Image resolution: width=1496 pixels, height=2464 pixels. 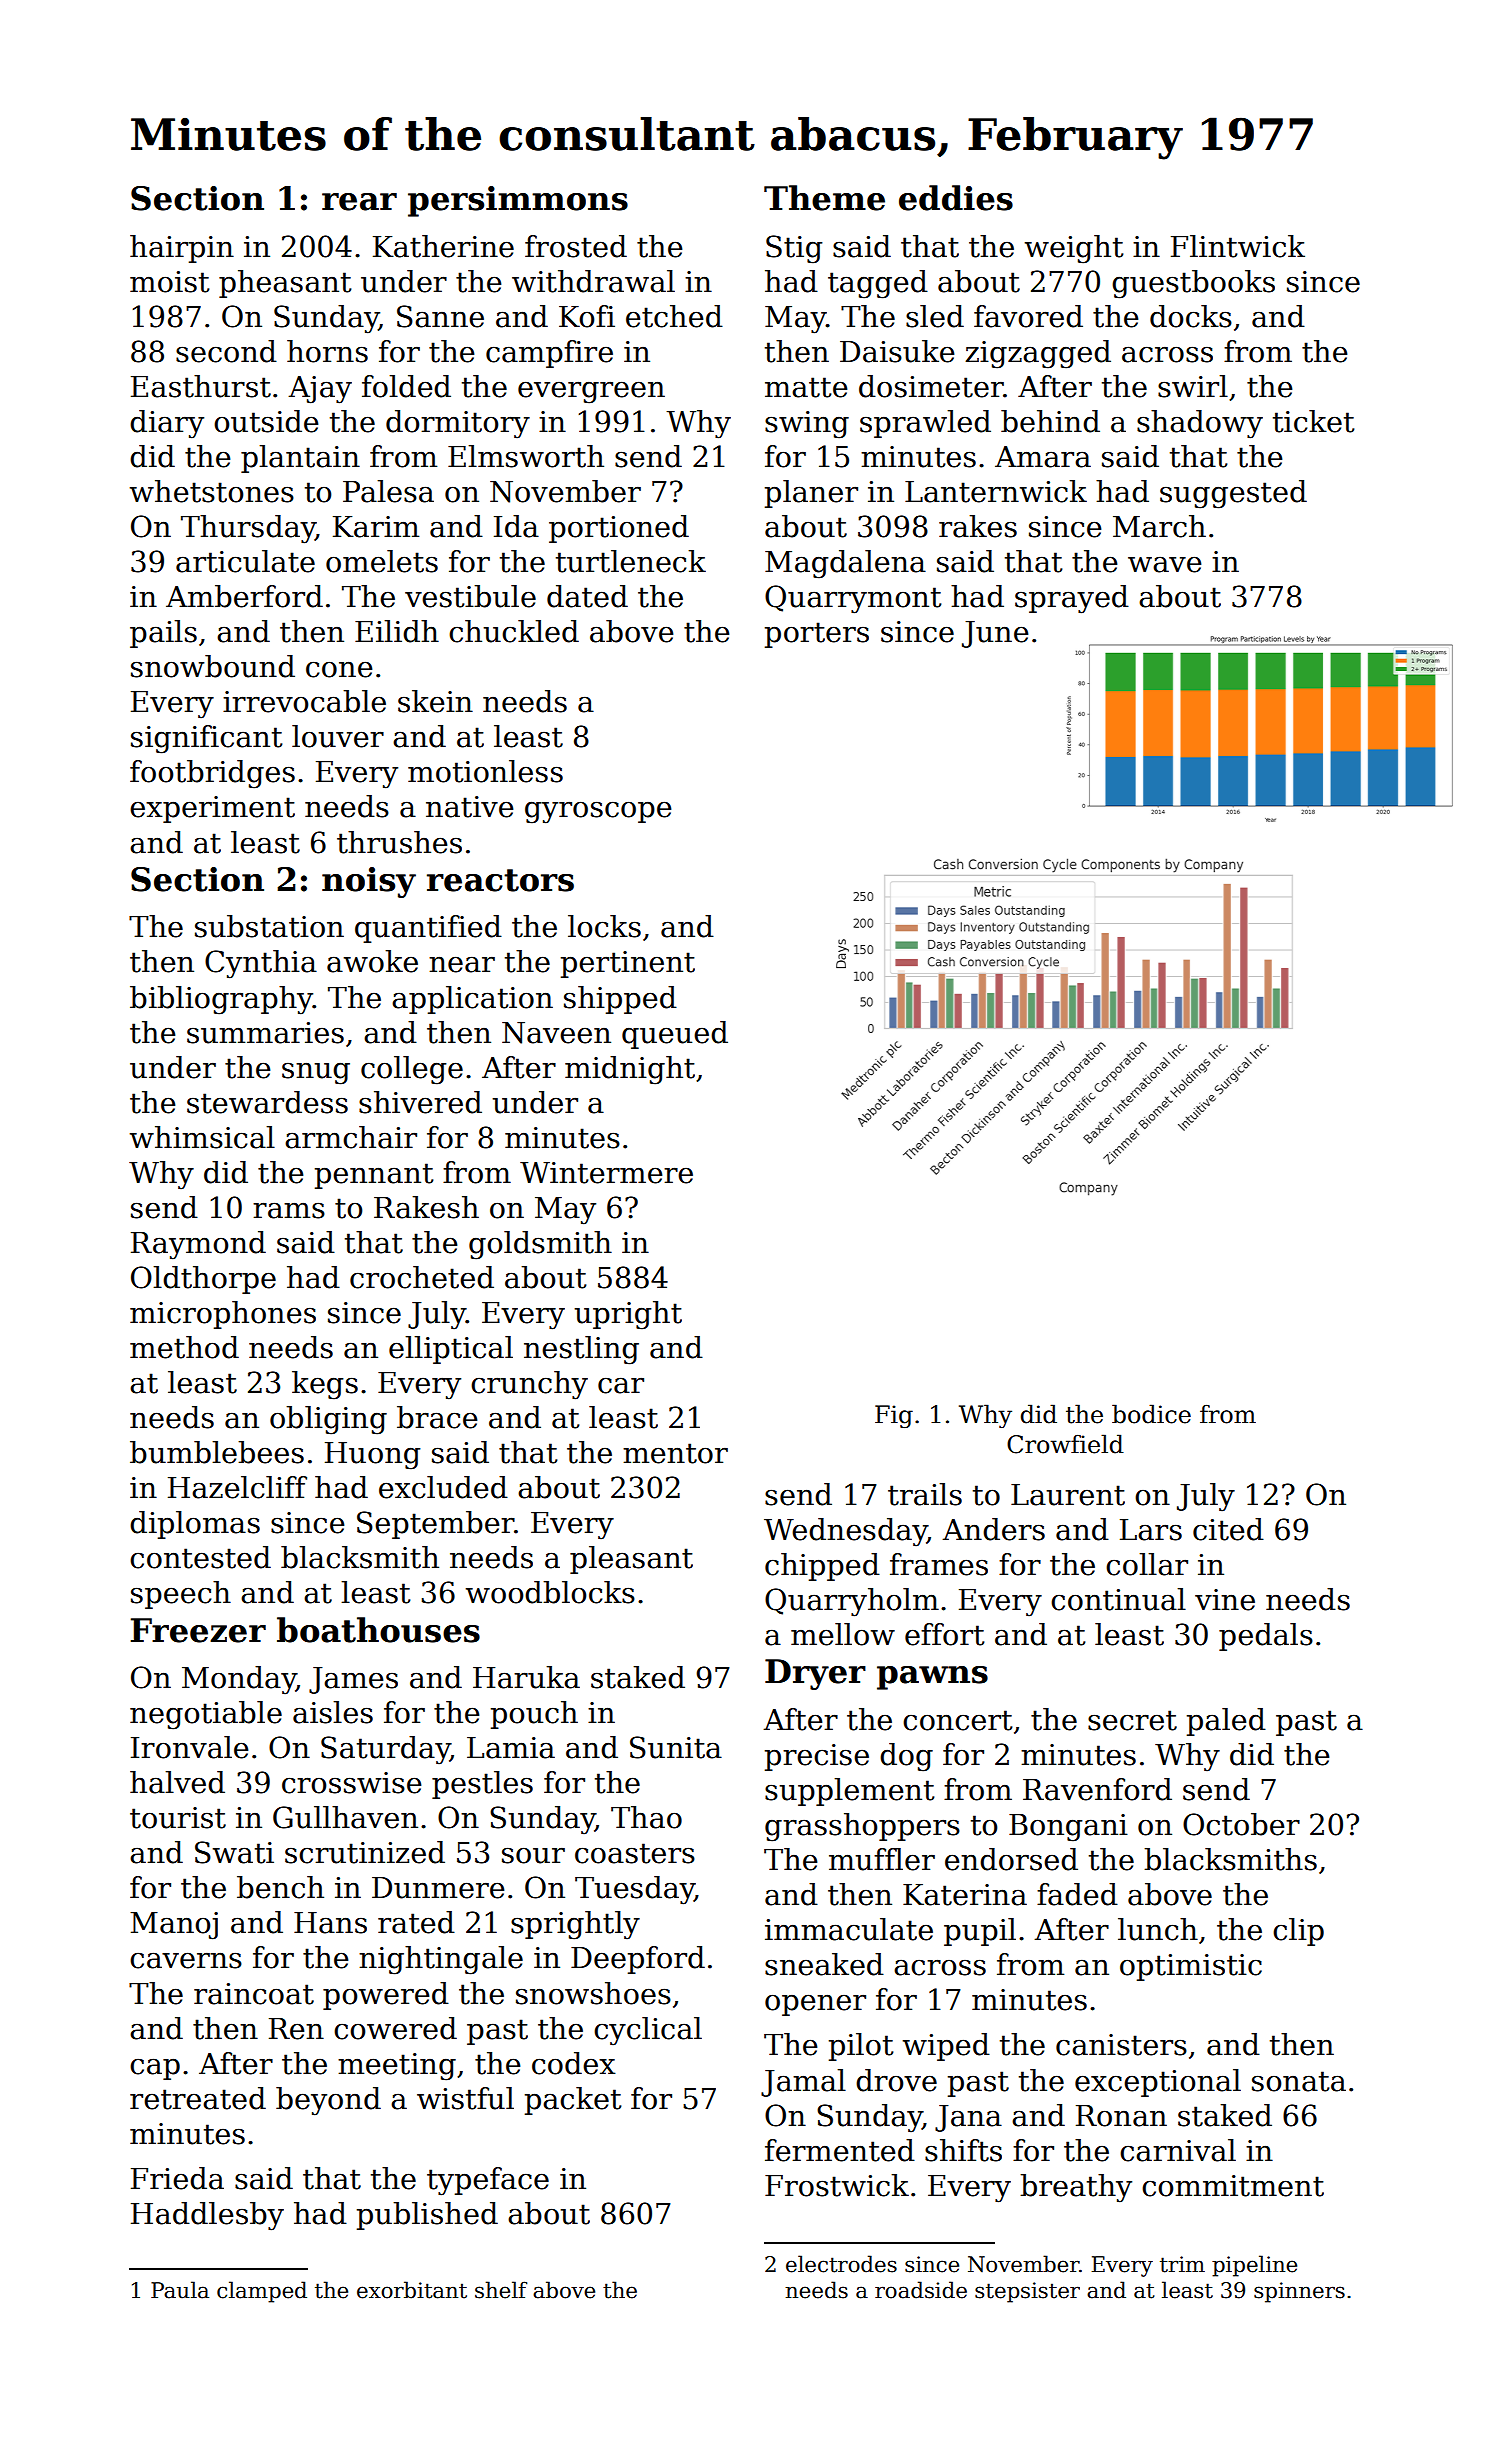 I want to click on Bongani, so click(x=1068, y=1828).
